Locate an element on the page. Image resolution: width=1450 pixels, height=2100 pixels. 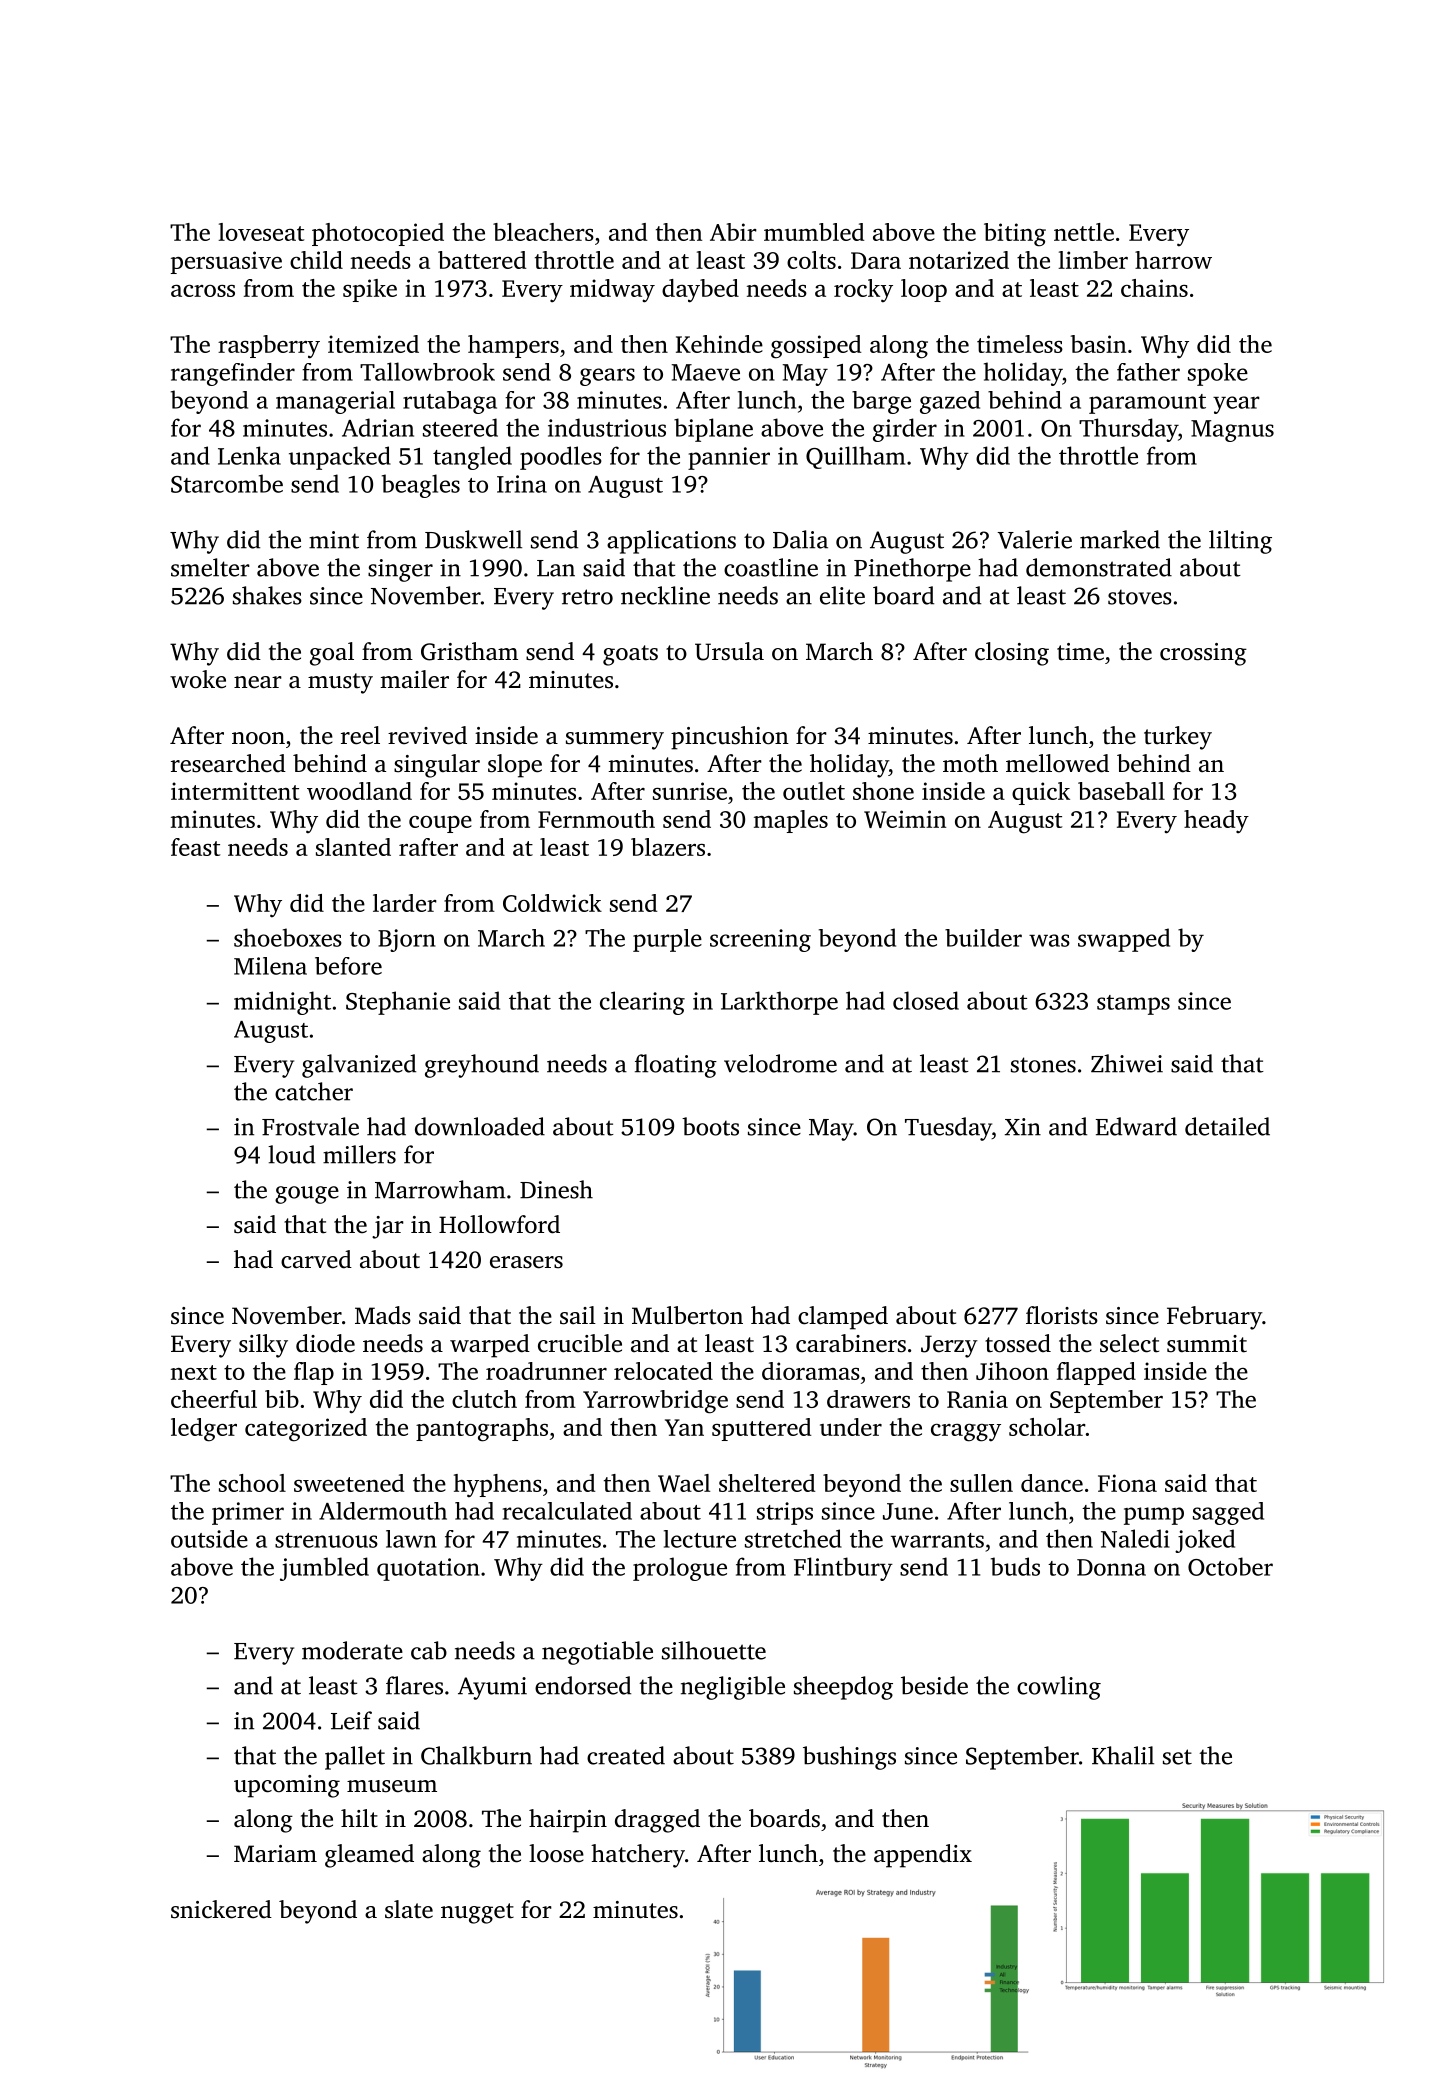
appendix is located at coordinates (923, 1856).
